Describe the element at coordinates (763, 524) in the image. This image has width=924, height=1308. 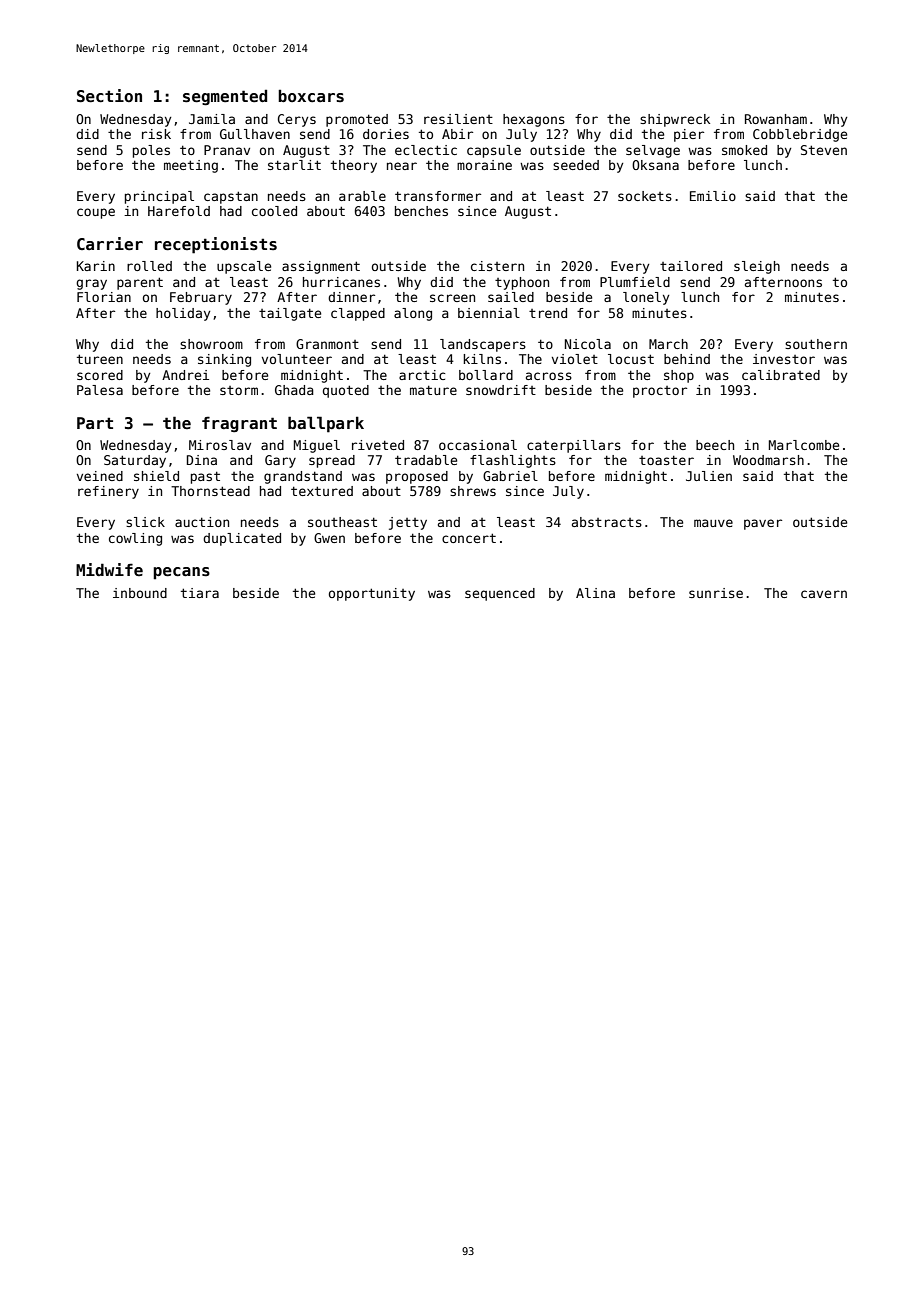
I see `paver` at that location.
